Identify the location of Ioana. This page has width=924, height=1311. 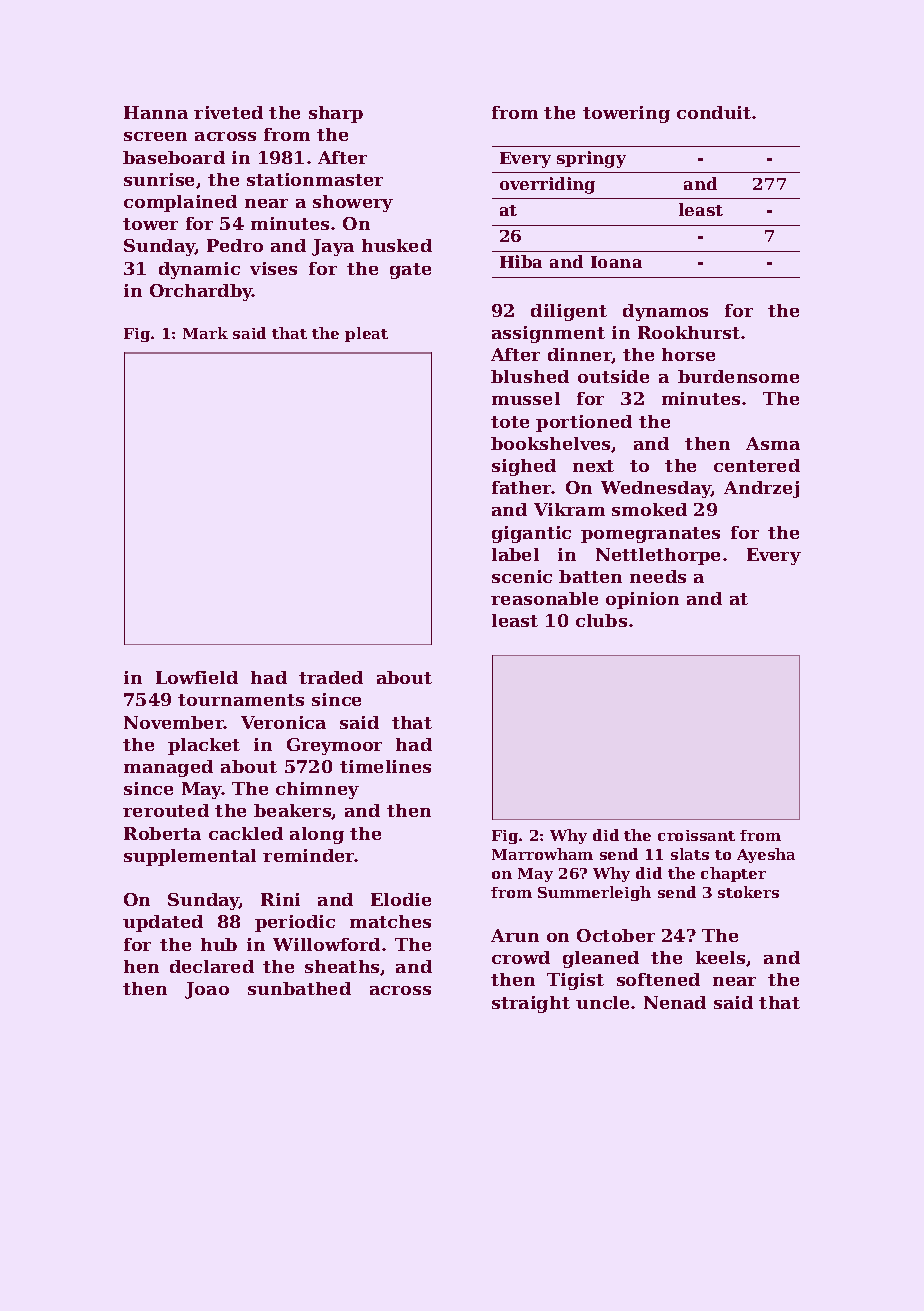
(616, 262).
